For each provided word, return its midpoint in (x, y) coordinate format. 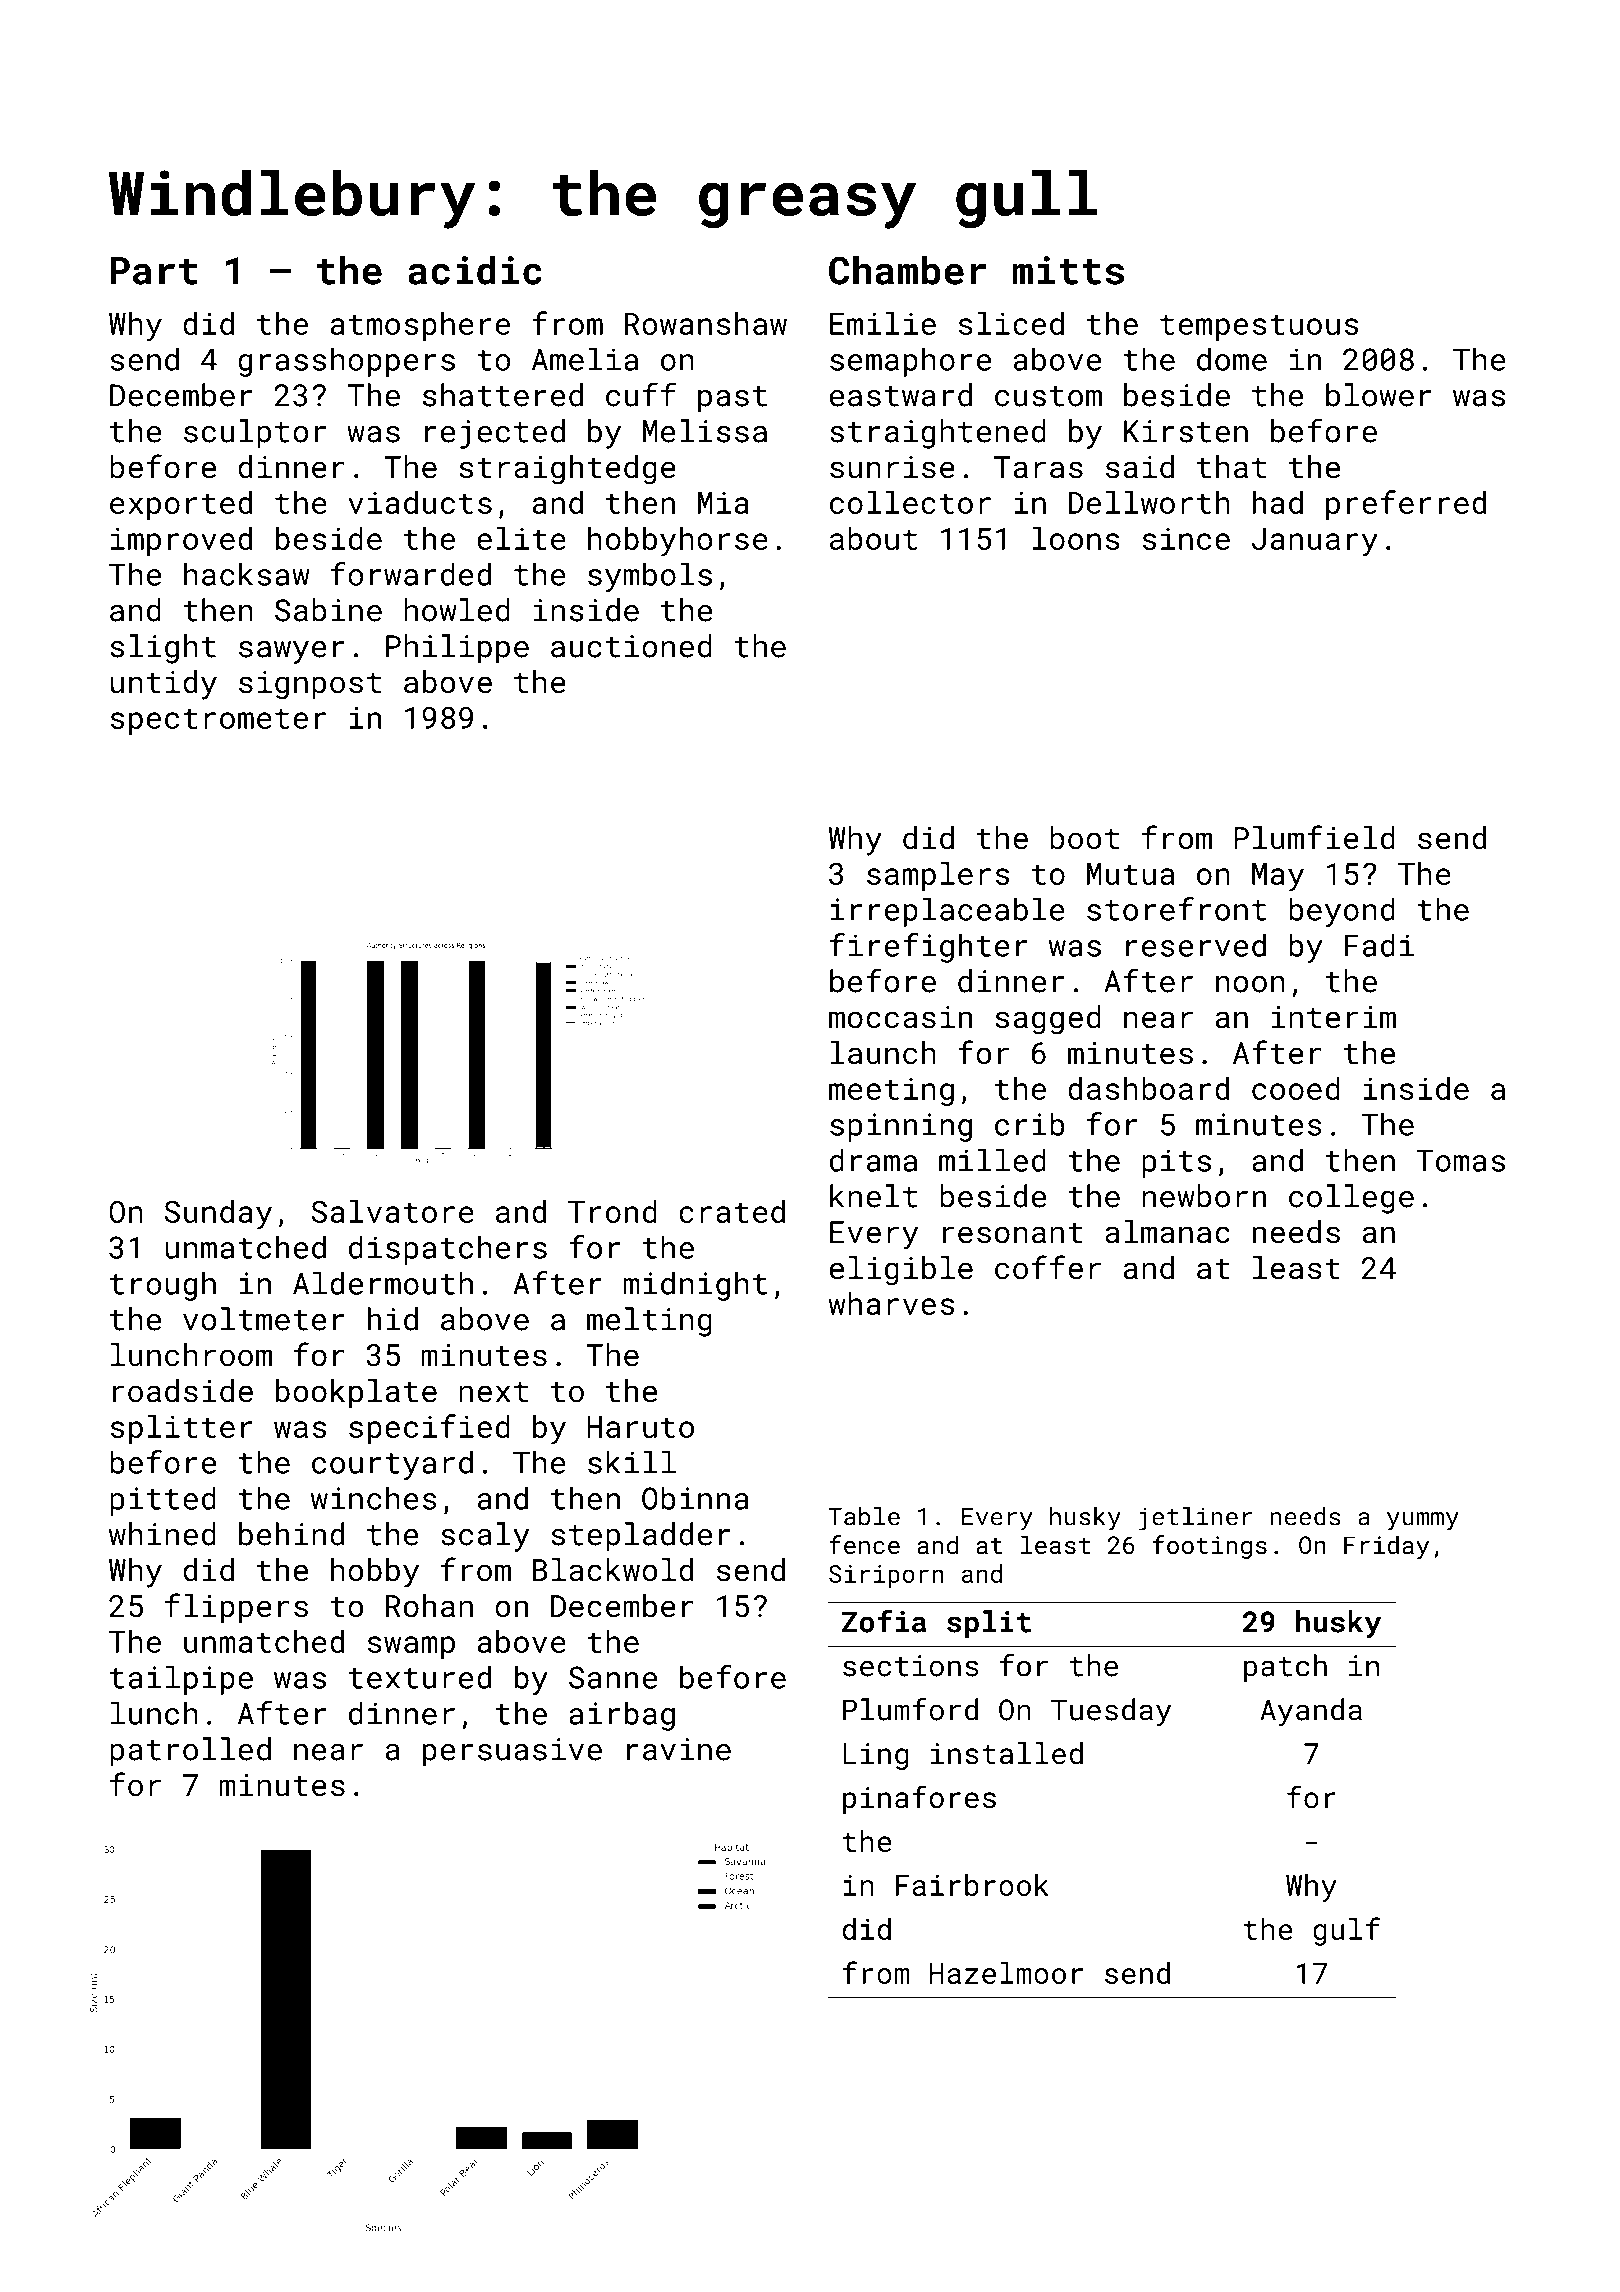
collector (910, 502)
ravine (679, 1749)
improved (181, 541)
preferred (1406, 505)
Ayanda (1311, 1712)
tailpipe (181, 1680)
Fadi (1379, 945)
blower (1379, 395)
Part (154, 271)
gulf (1346, 1931)
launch (883, 1053)
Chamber (908, 270)
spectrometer (218, 721)
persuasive (512, 1752)
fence (864, 1544)
